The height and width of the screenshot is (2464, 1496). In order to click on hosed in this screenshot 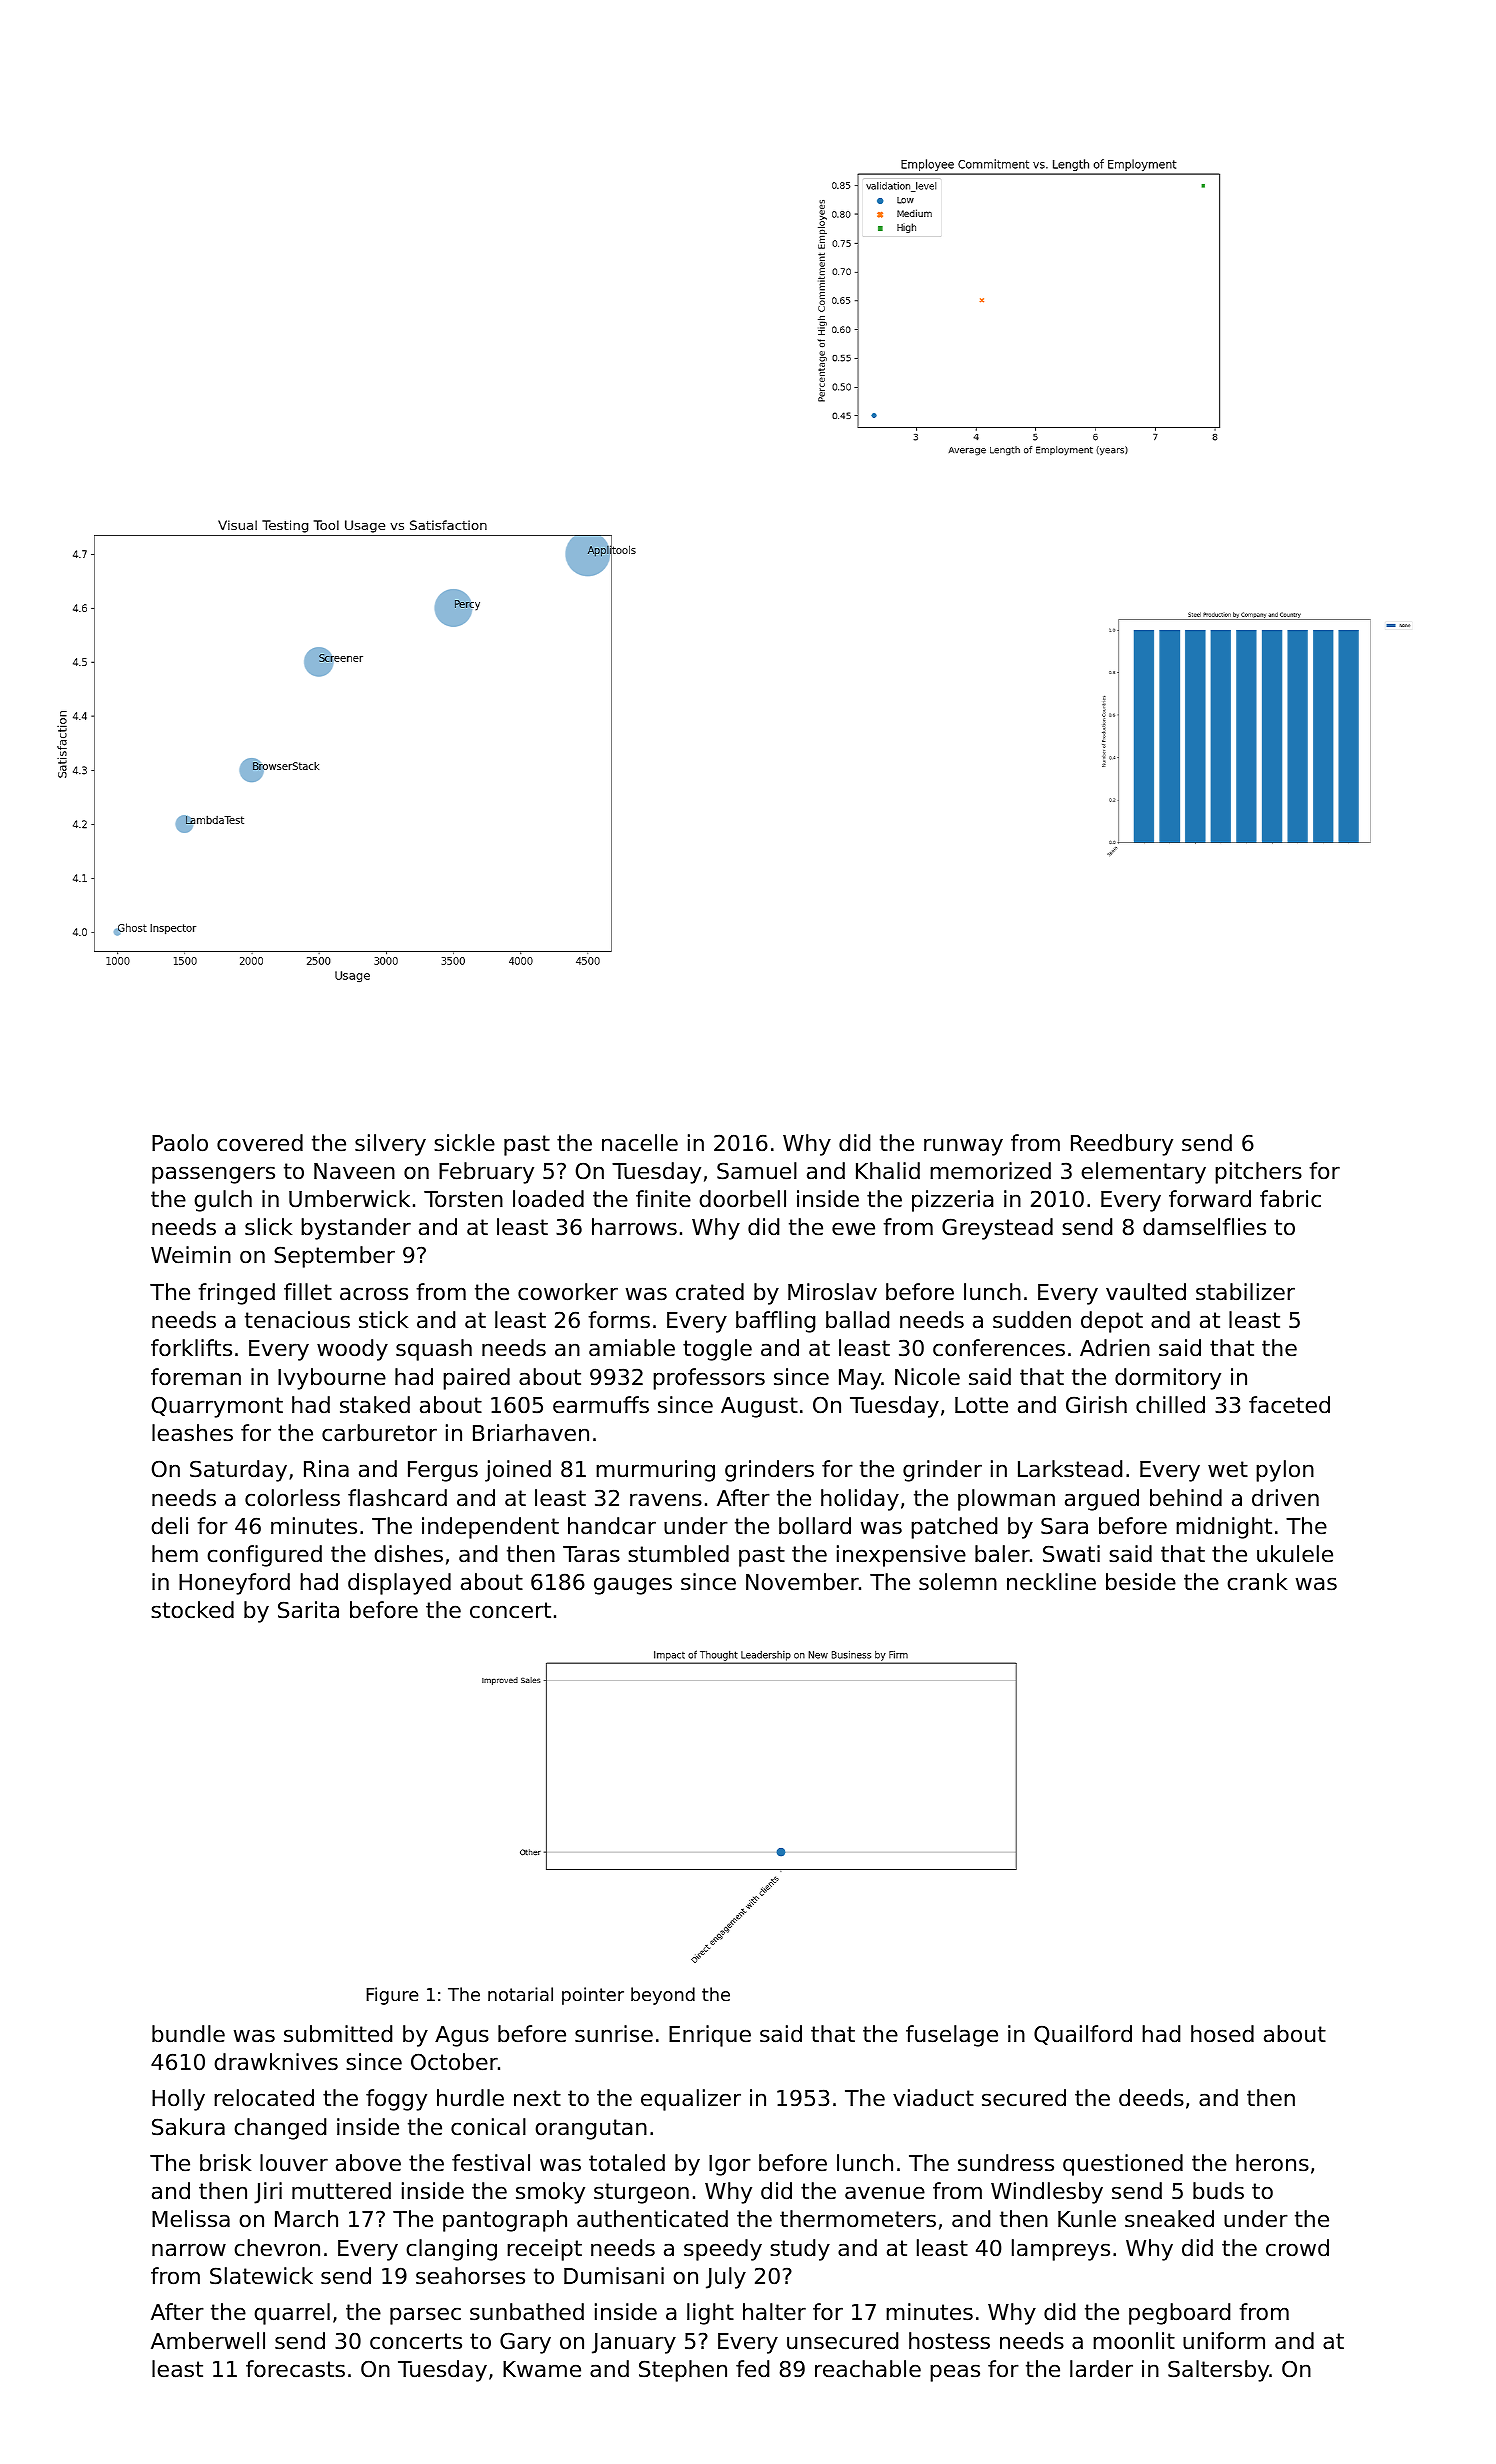, I will do `click(1222, 2034)`.
